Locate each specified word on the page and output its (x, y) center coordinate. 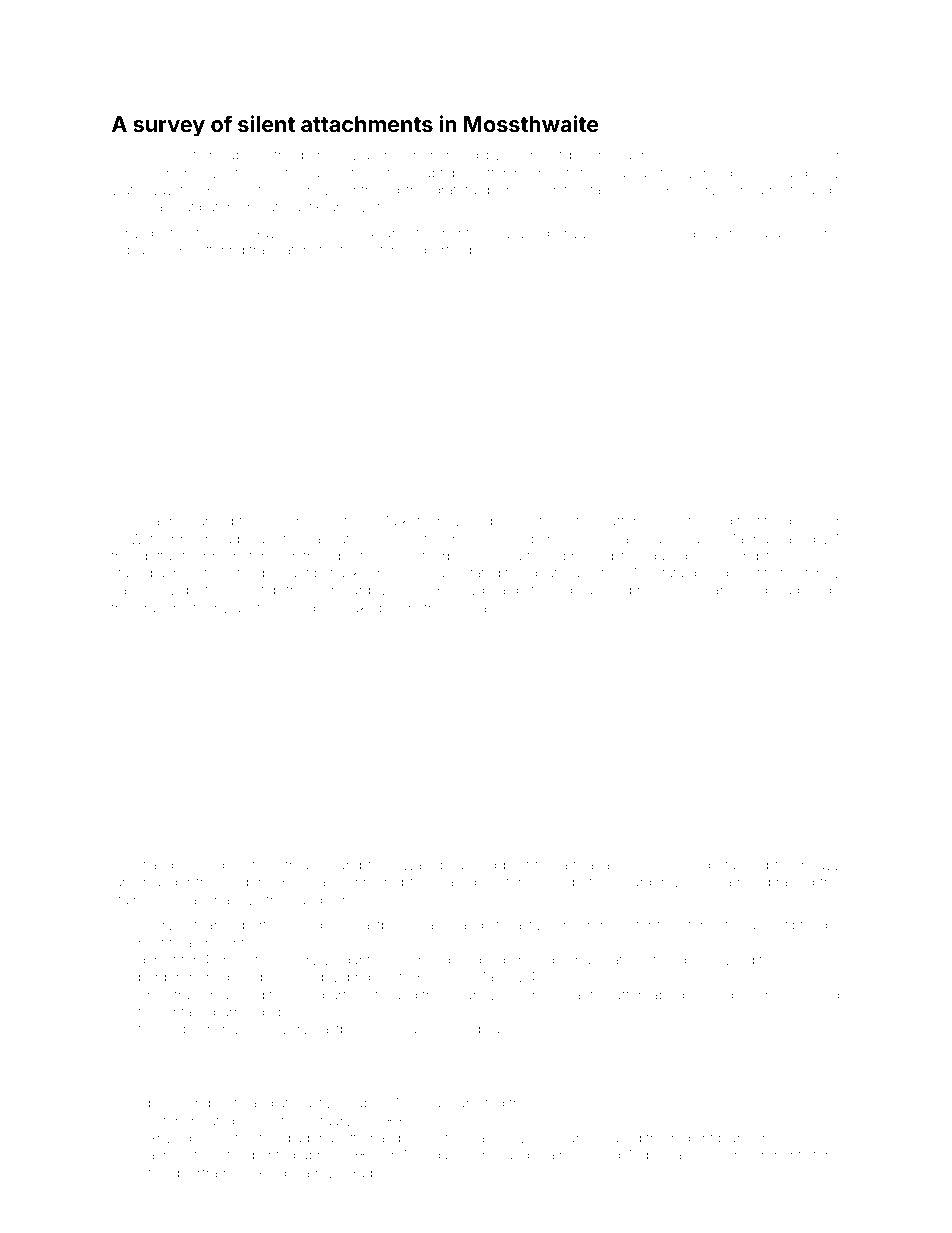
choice (165, 155)
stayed (132, 574)
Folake (354, 607)
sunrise (640, 156)
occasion (414, 1030)
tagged (746, 866)
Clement (535, 154)
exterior (171, 1121)
